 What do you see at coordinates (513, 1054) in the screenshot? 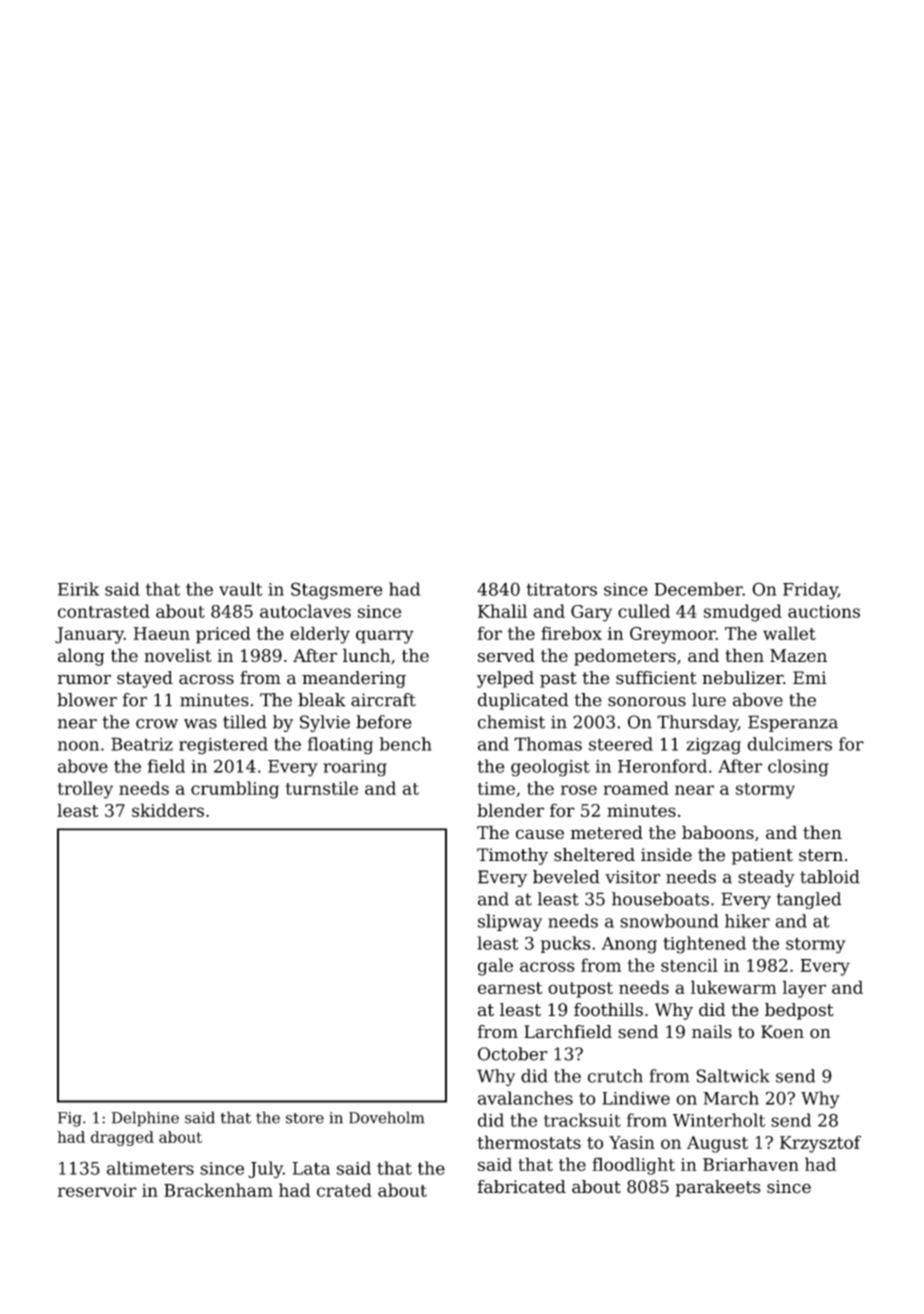
I see `October` at bounding box center [513, 1054].
